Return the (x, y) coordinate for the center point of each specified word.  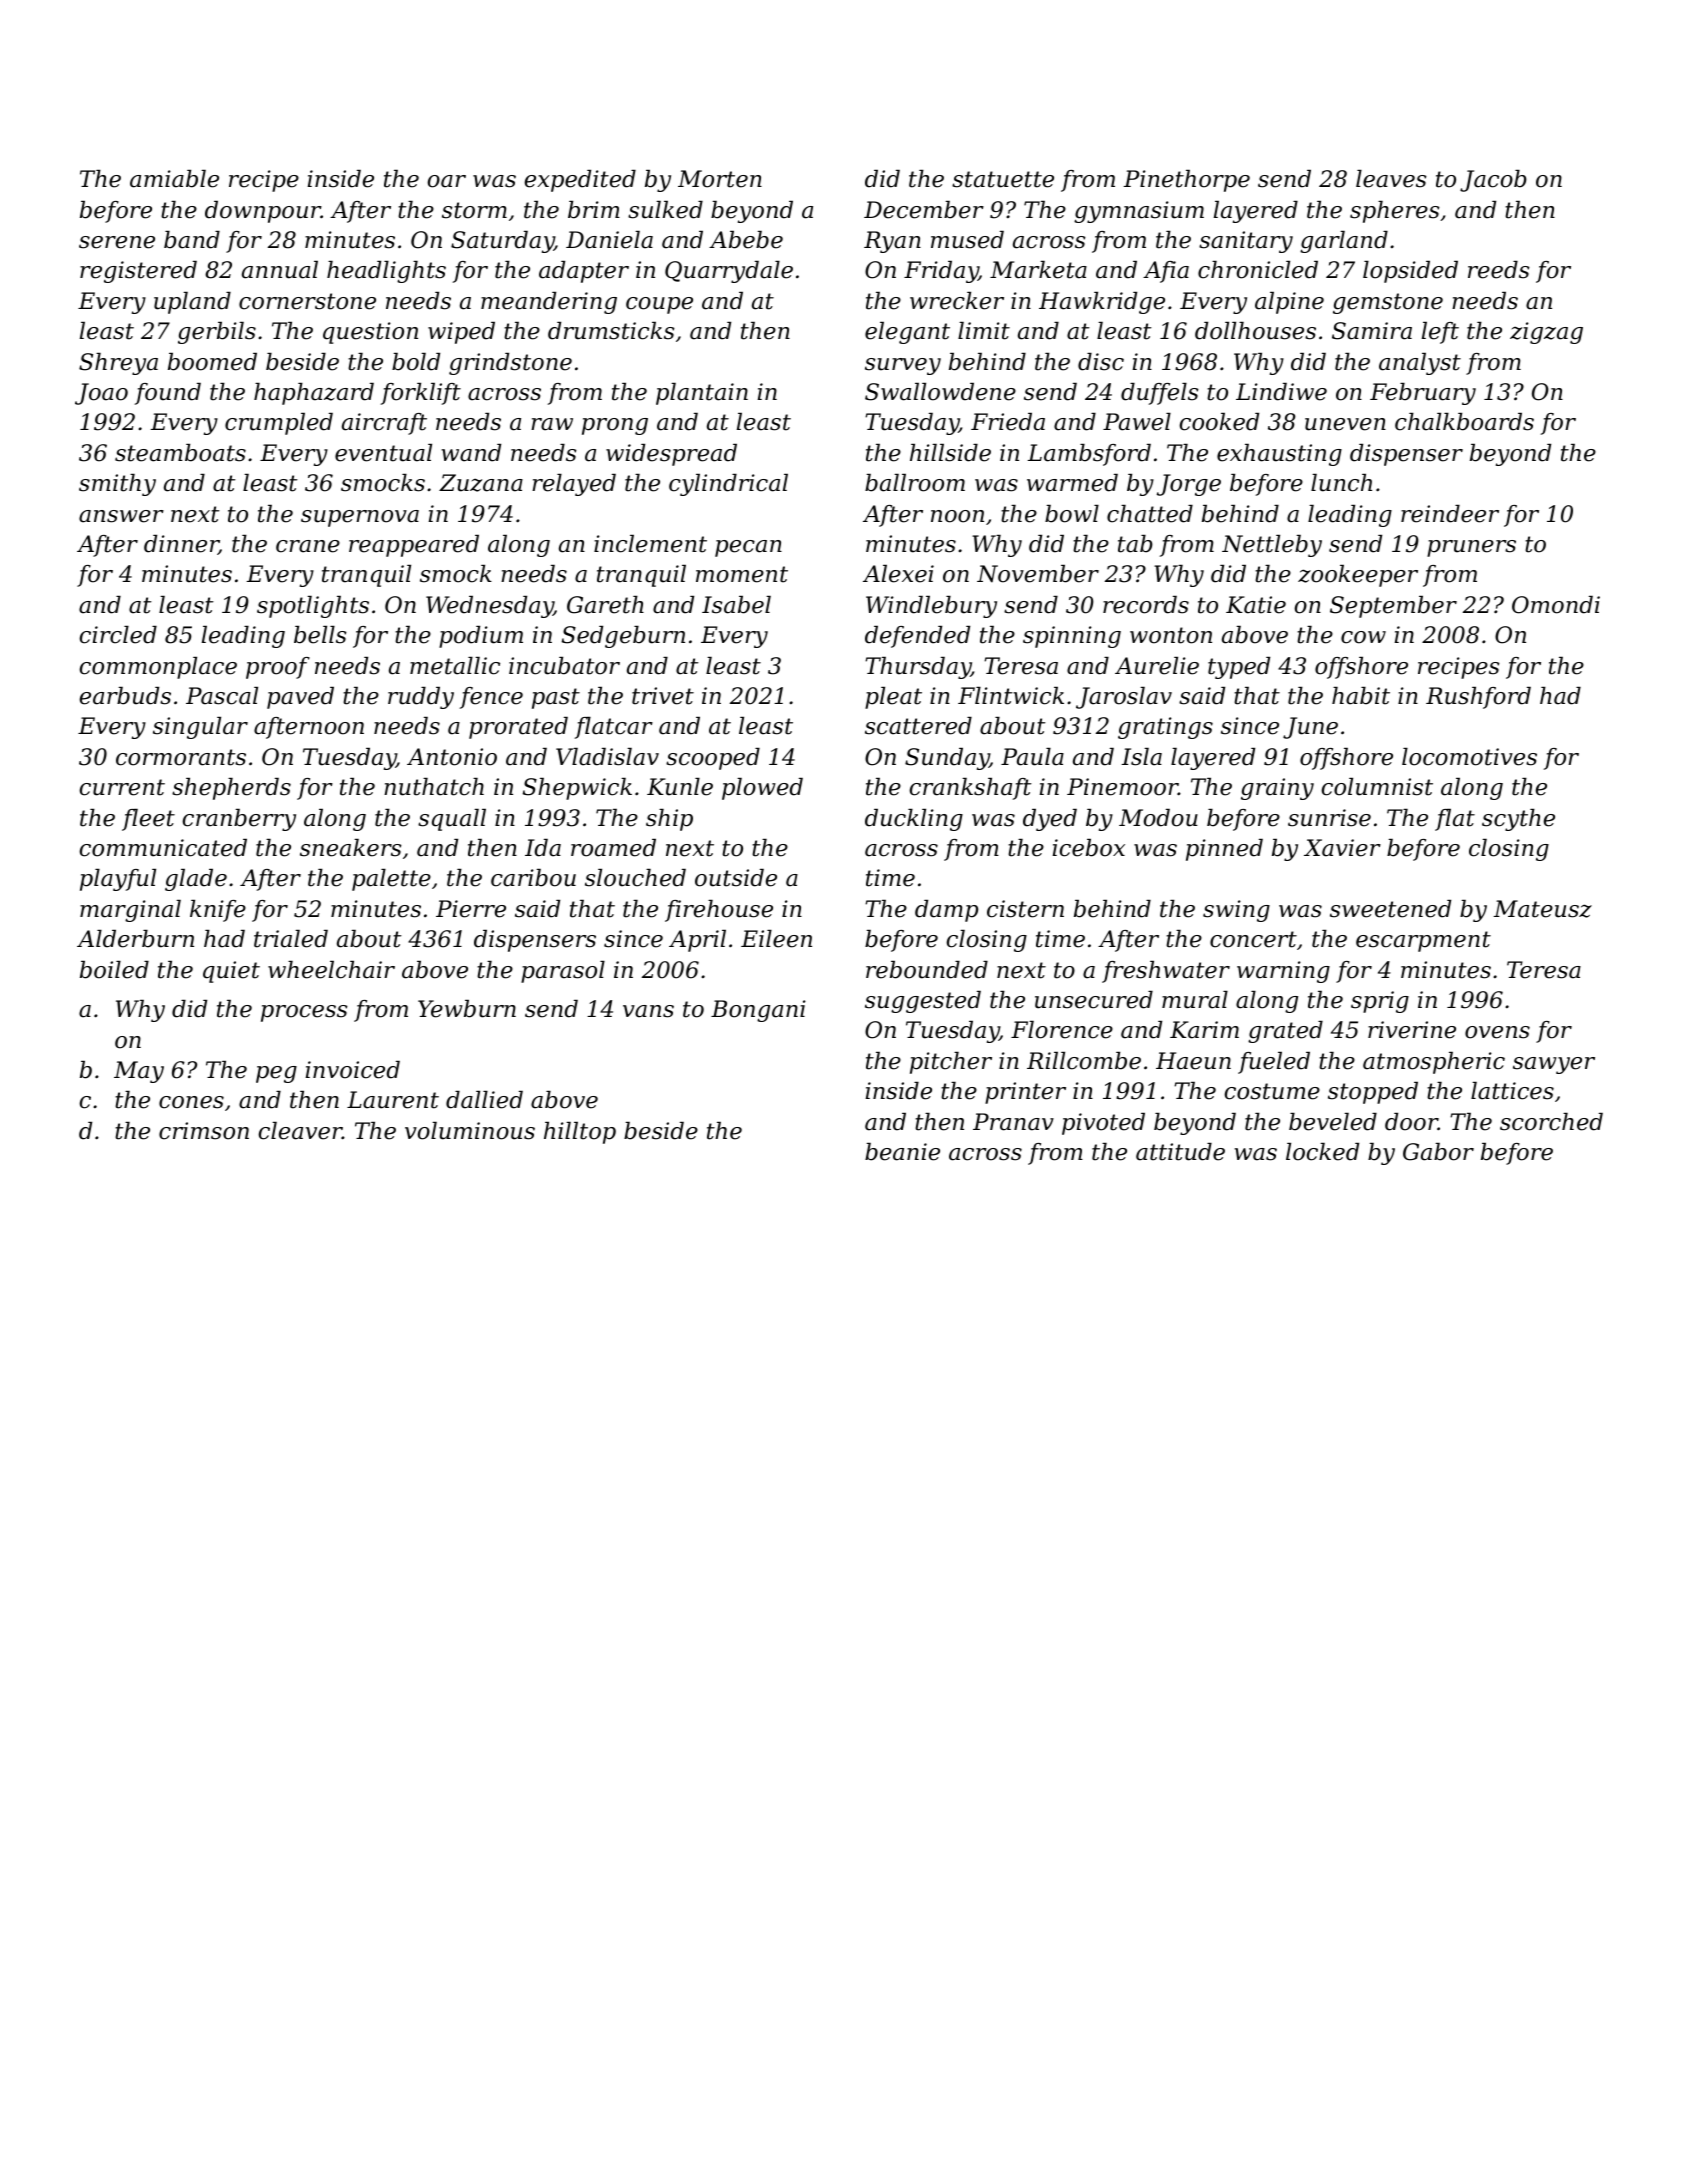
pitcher (951, 1063)
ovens (1497, 1032)
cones (191, 1102)
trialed (291, 939)
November (1038, 574)
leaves (1391, 179)
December (924, 210)
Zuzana (481, 483)
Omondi (1556, 605)
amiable (174, 179)
